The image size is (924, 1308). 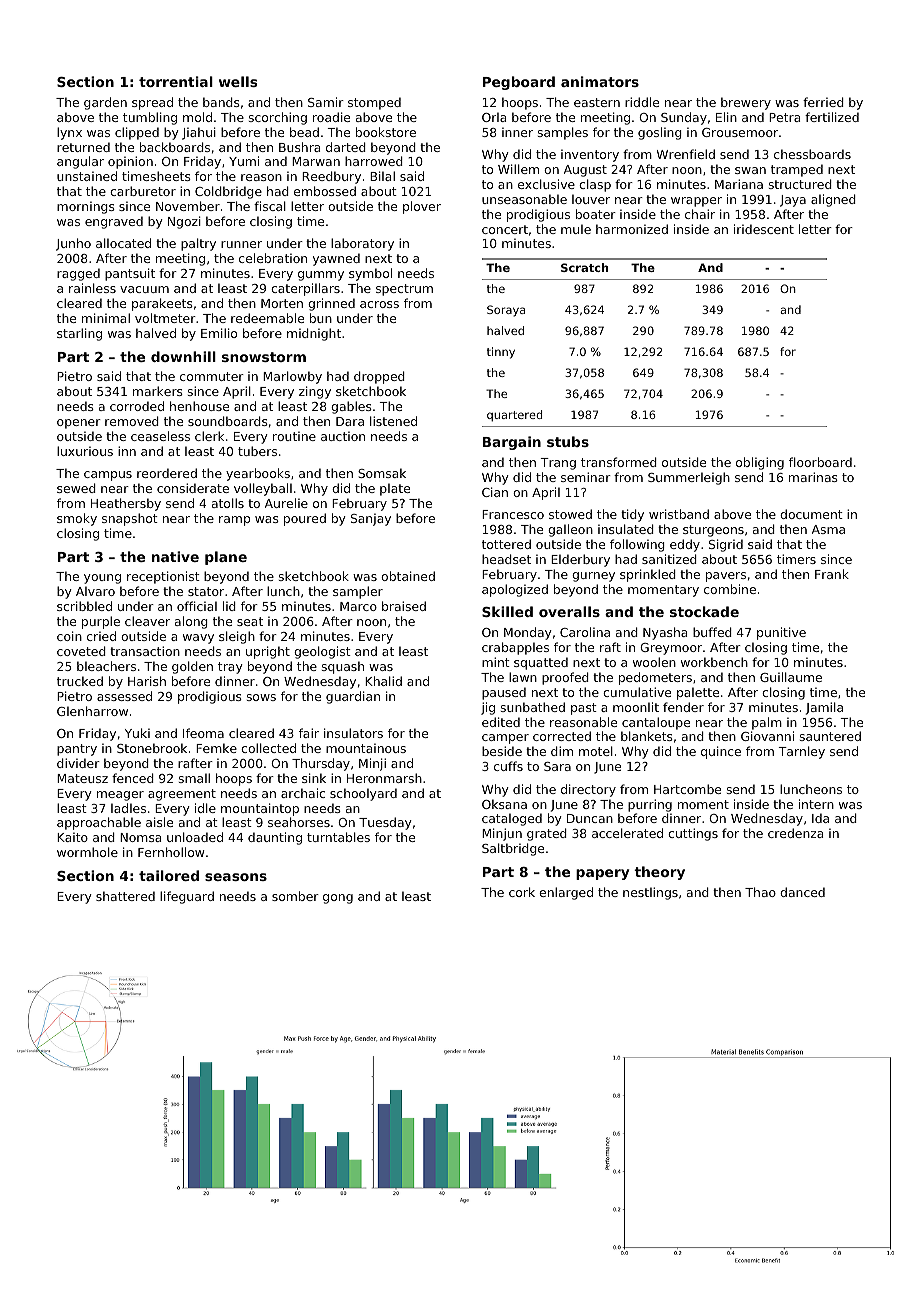 I want to click on Asma, so click(x=828, y=529).
